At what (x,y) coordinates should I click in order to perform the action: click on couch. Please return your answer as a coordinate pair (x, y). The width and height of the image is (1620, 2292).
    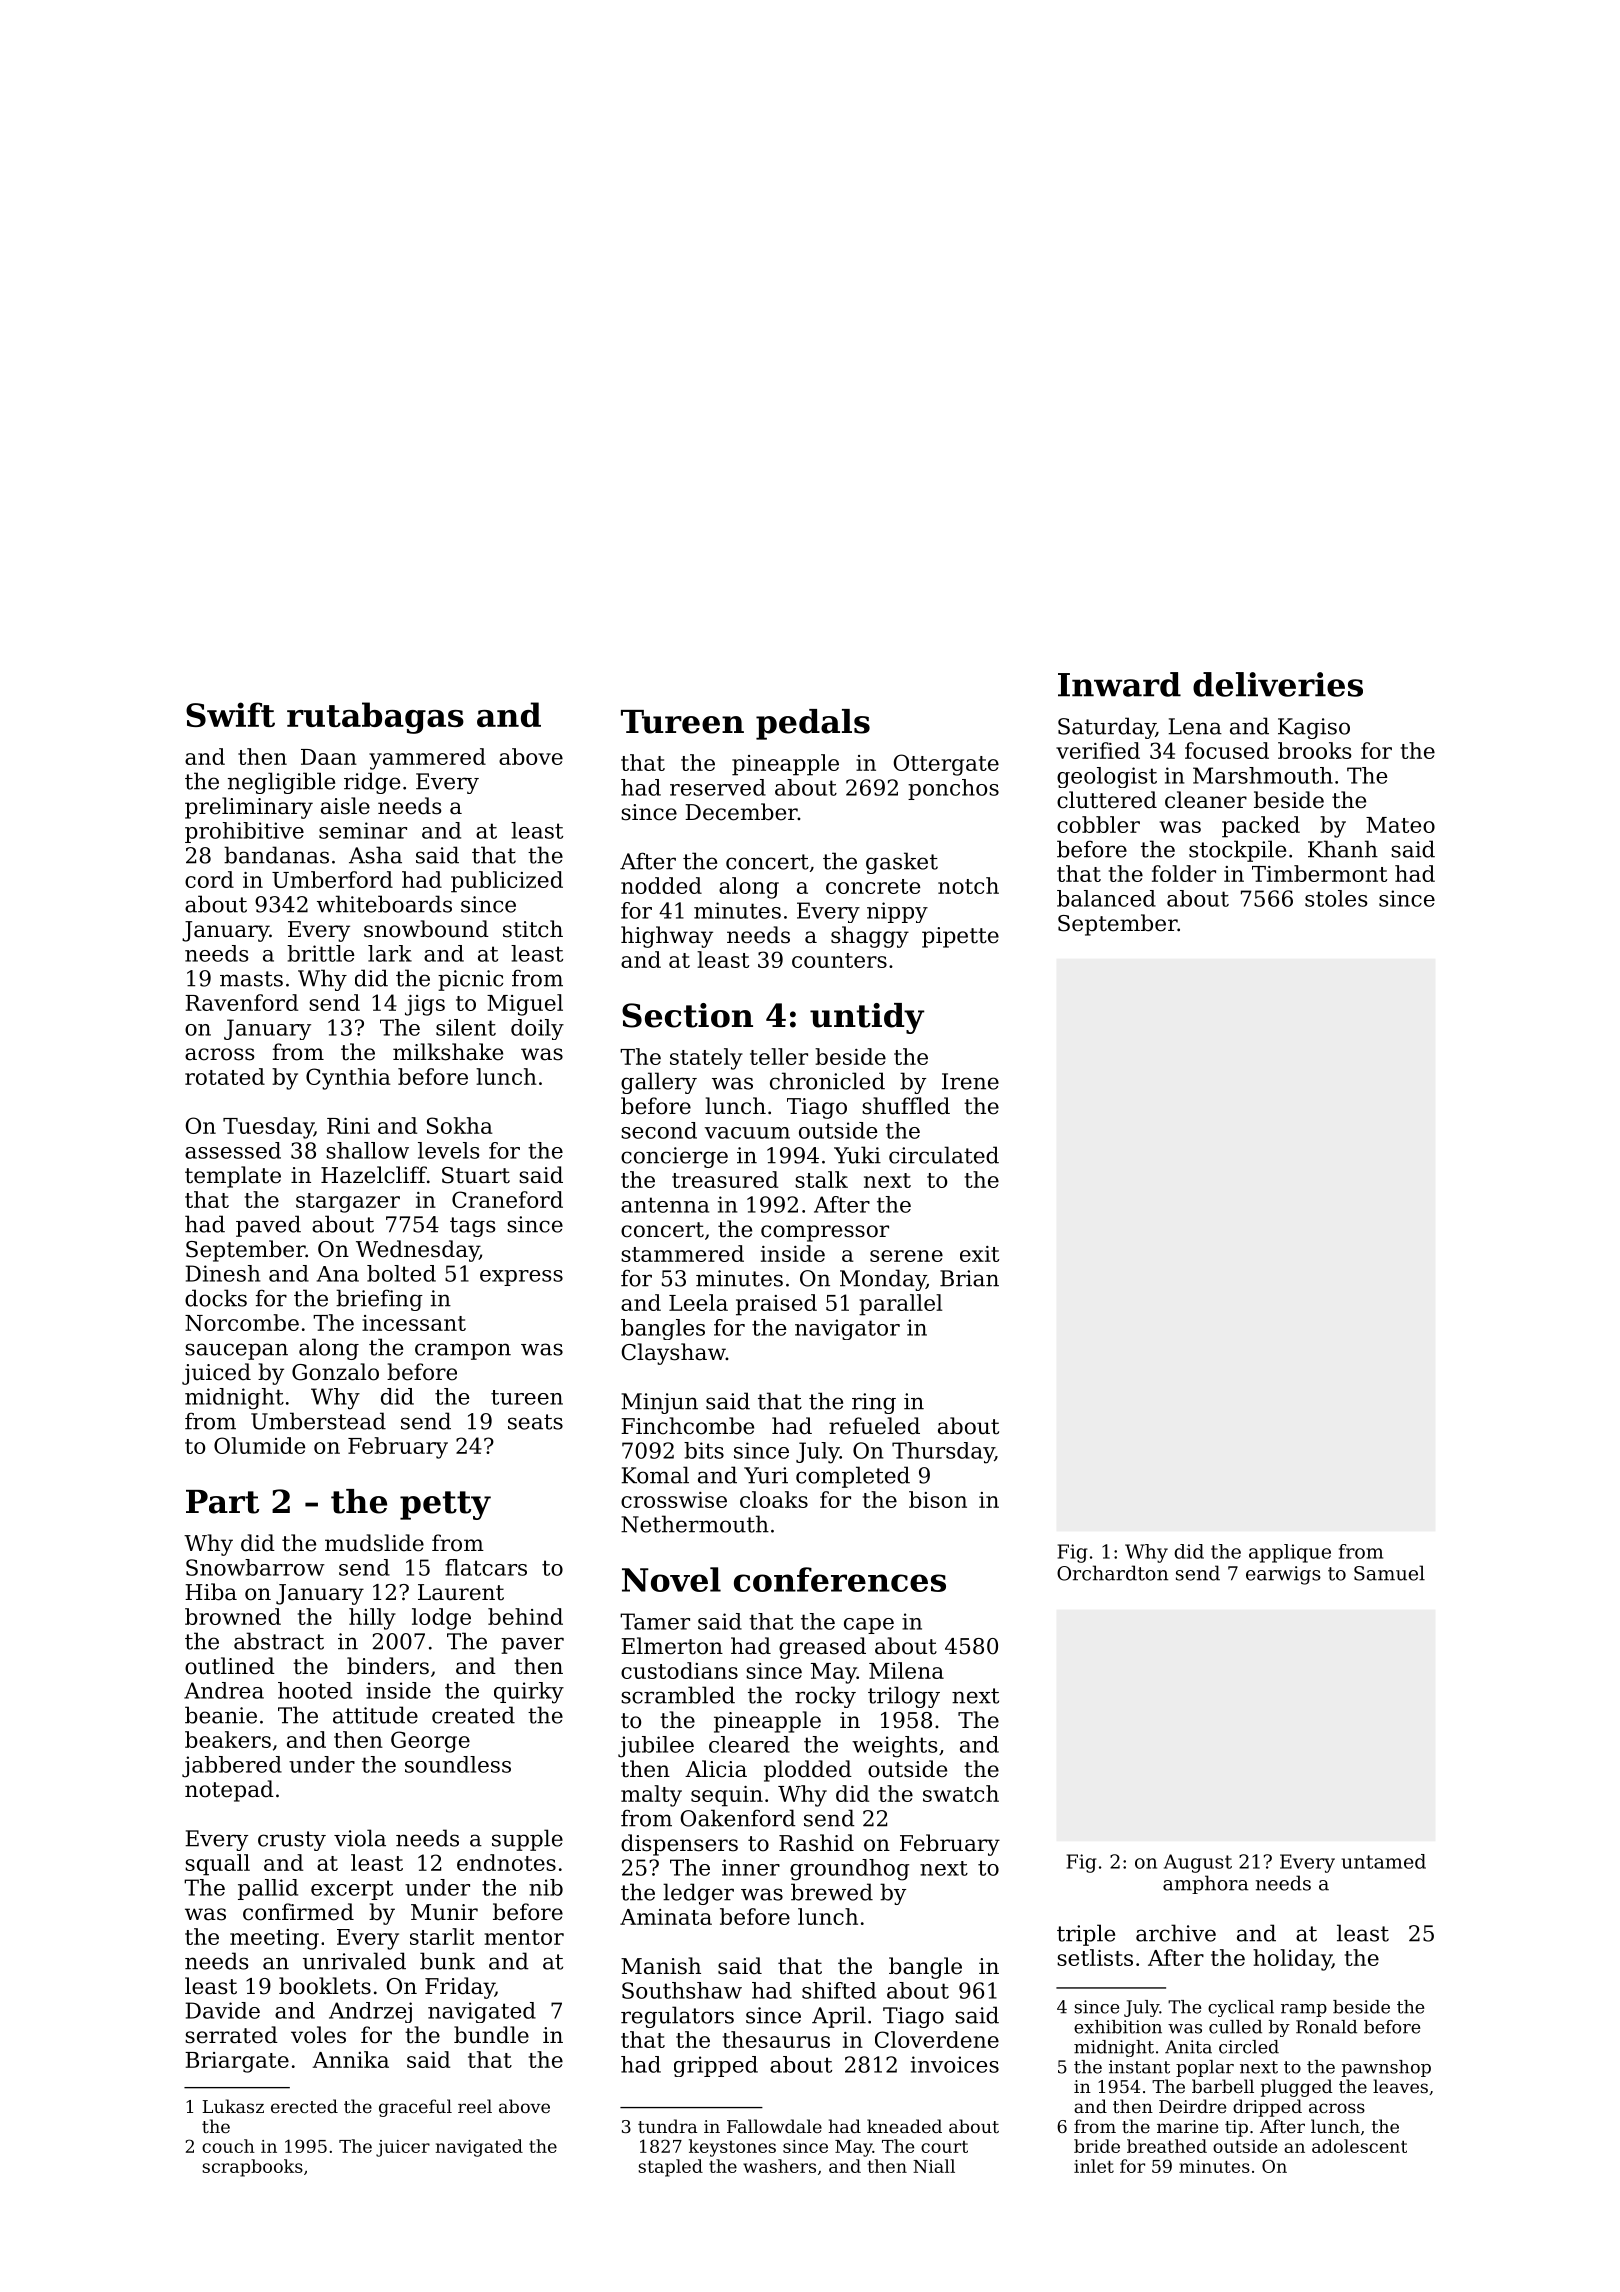
    Looking at the image, I should click on (228, 2146).
